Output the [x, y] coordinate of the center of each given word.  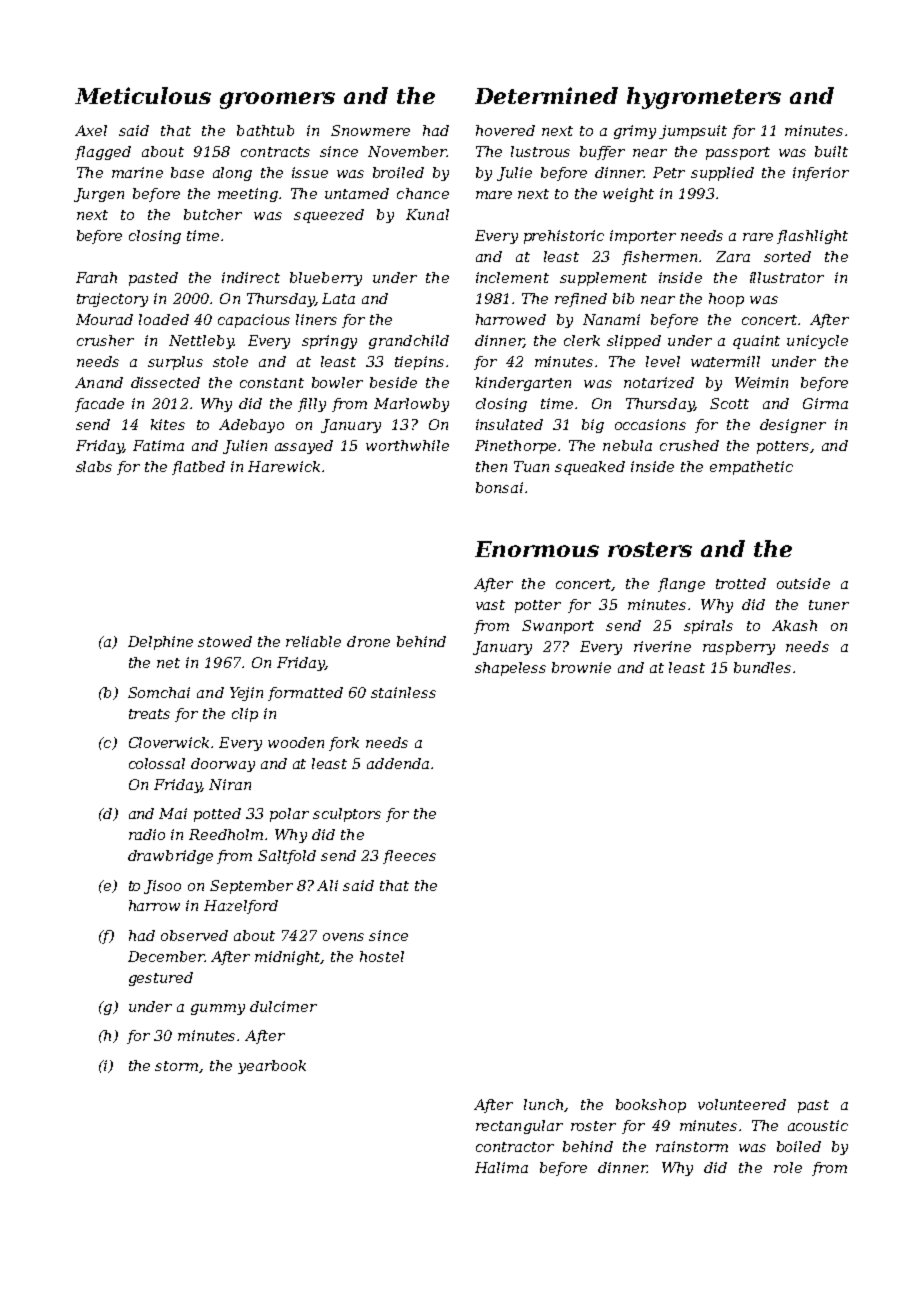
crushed [689, 445]
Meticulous [143, 95]
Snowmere [370, 130]
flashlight [812, 237]
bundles [762, 667]
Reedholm [226, 834]
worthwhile [407, 445]
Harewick [284, 466]
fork [344, 744]
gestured [161, 979]
